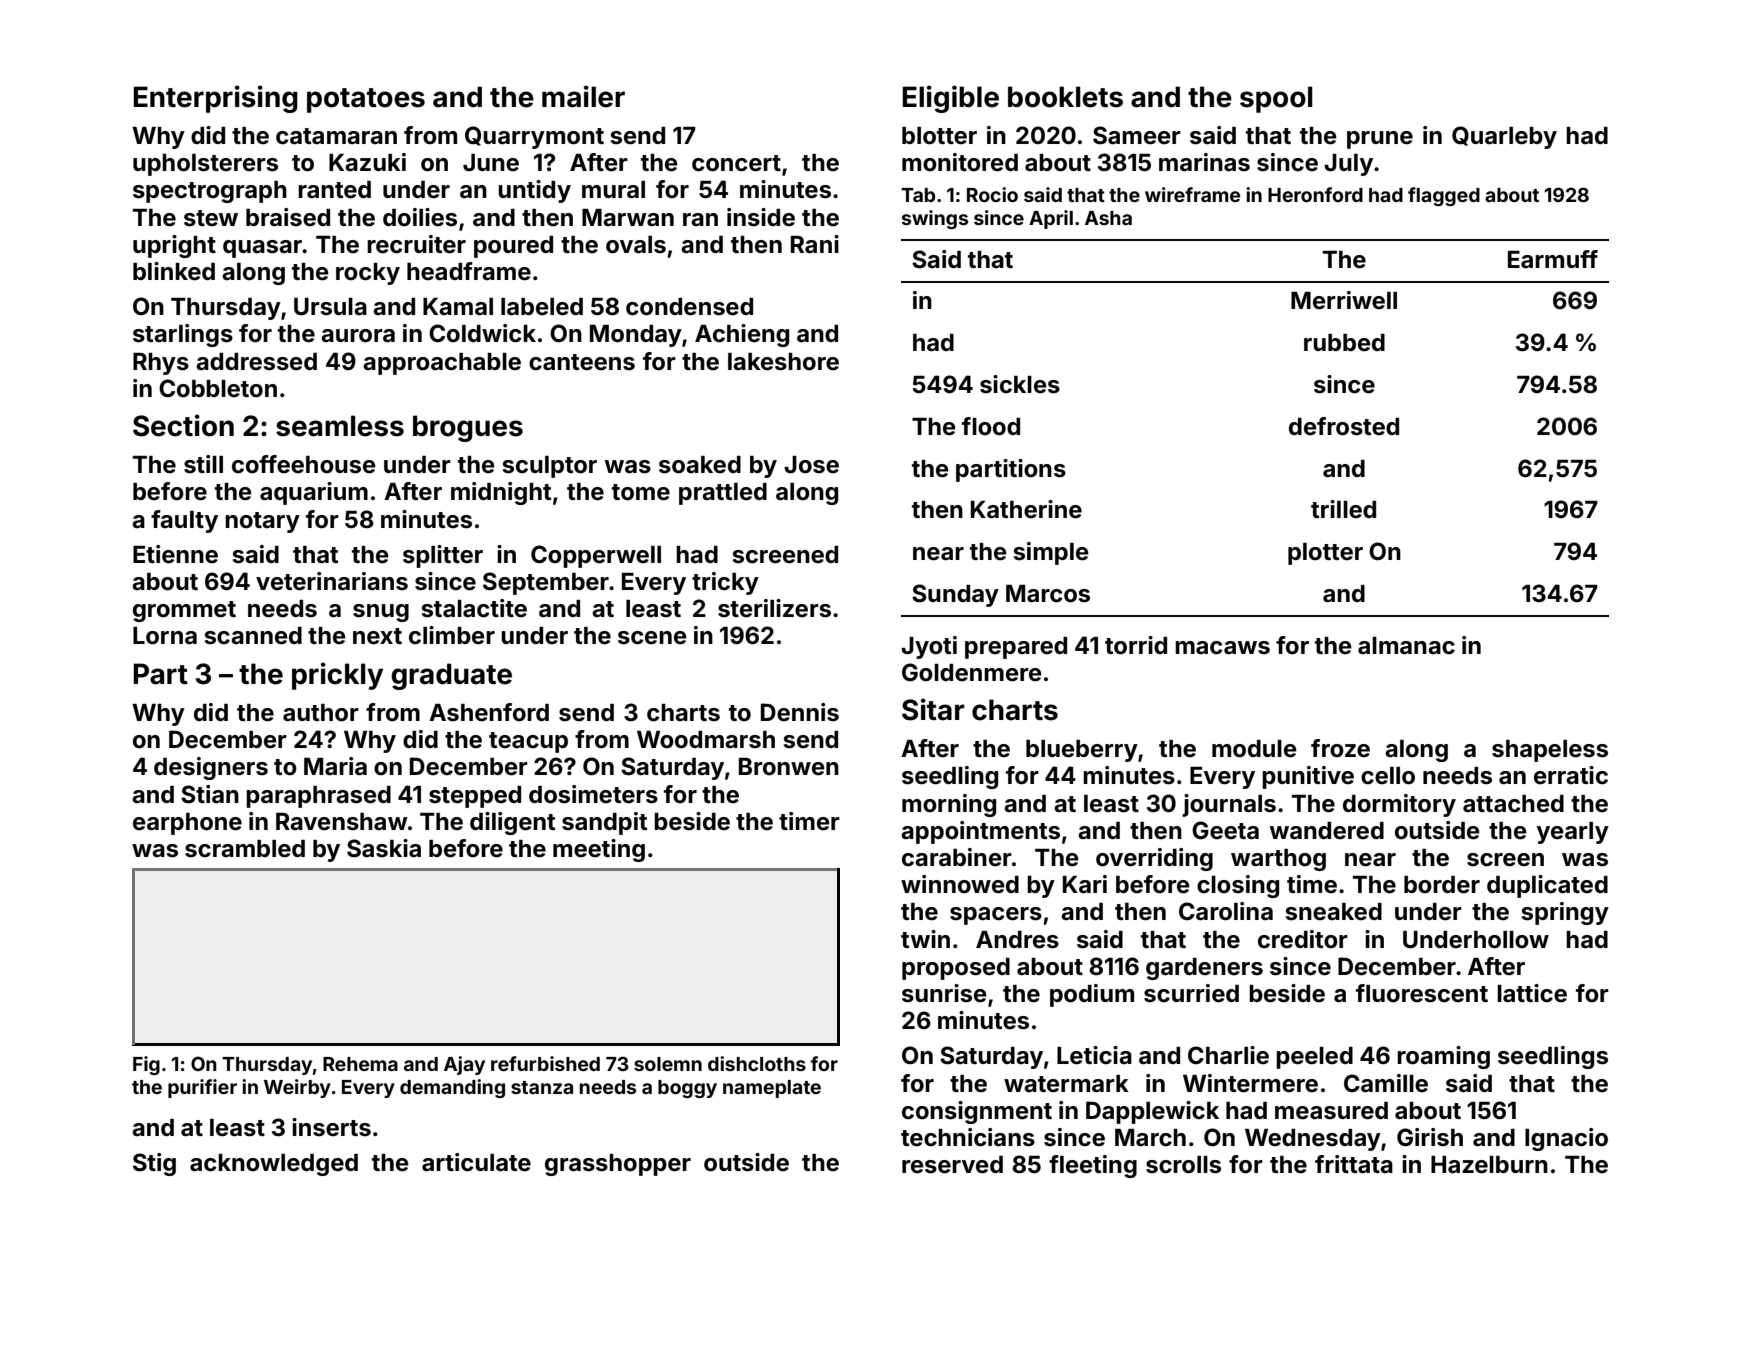  Describe the element at coordinates (1344, 426) in the screenshot. I see `defrosted` at that location.
